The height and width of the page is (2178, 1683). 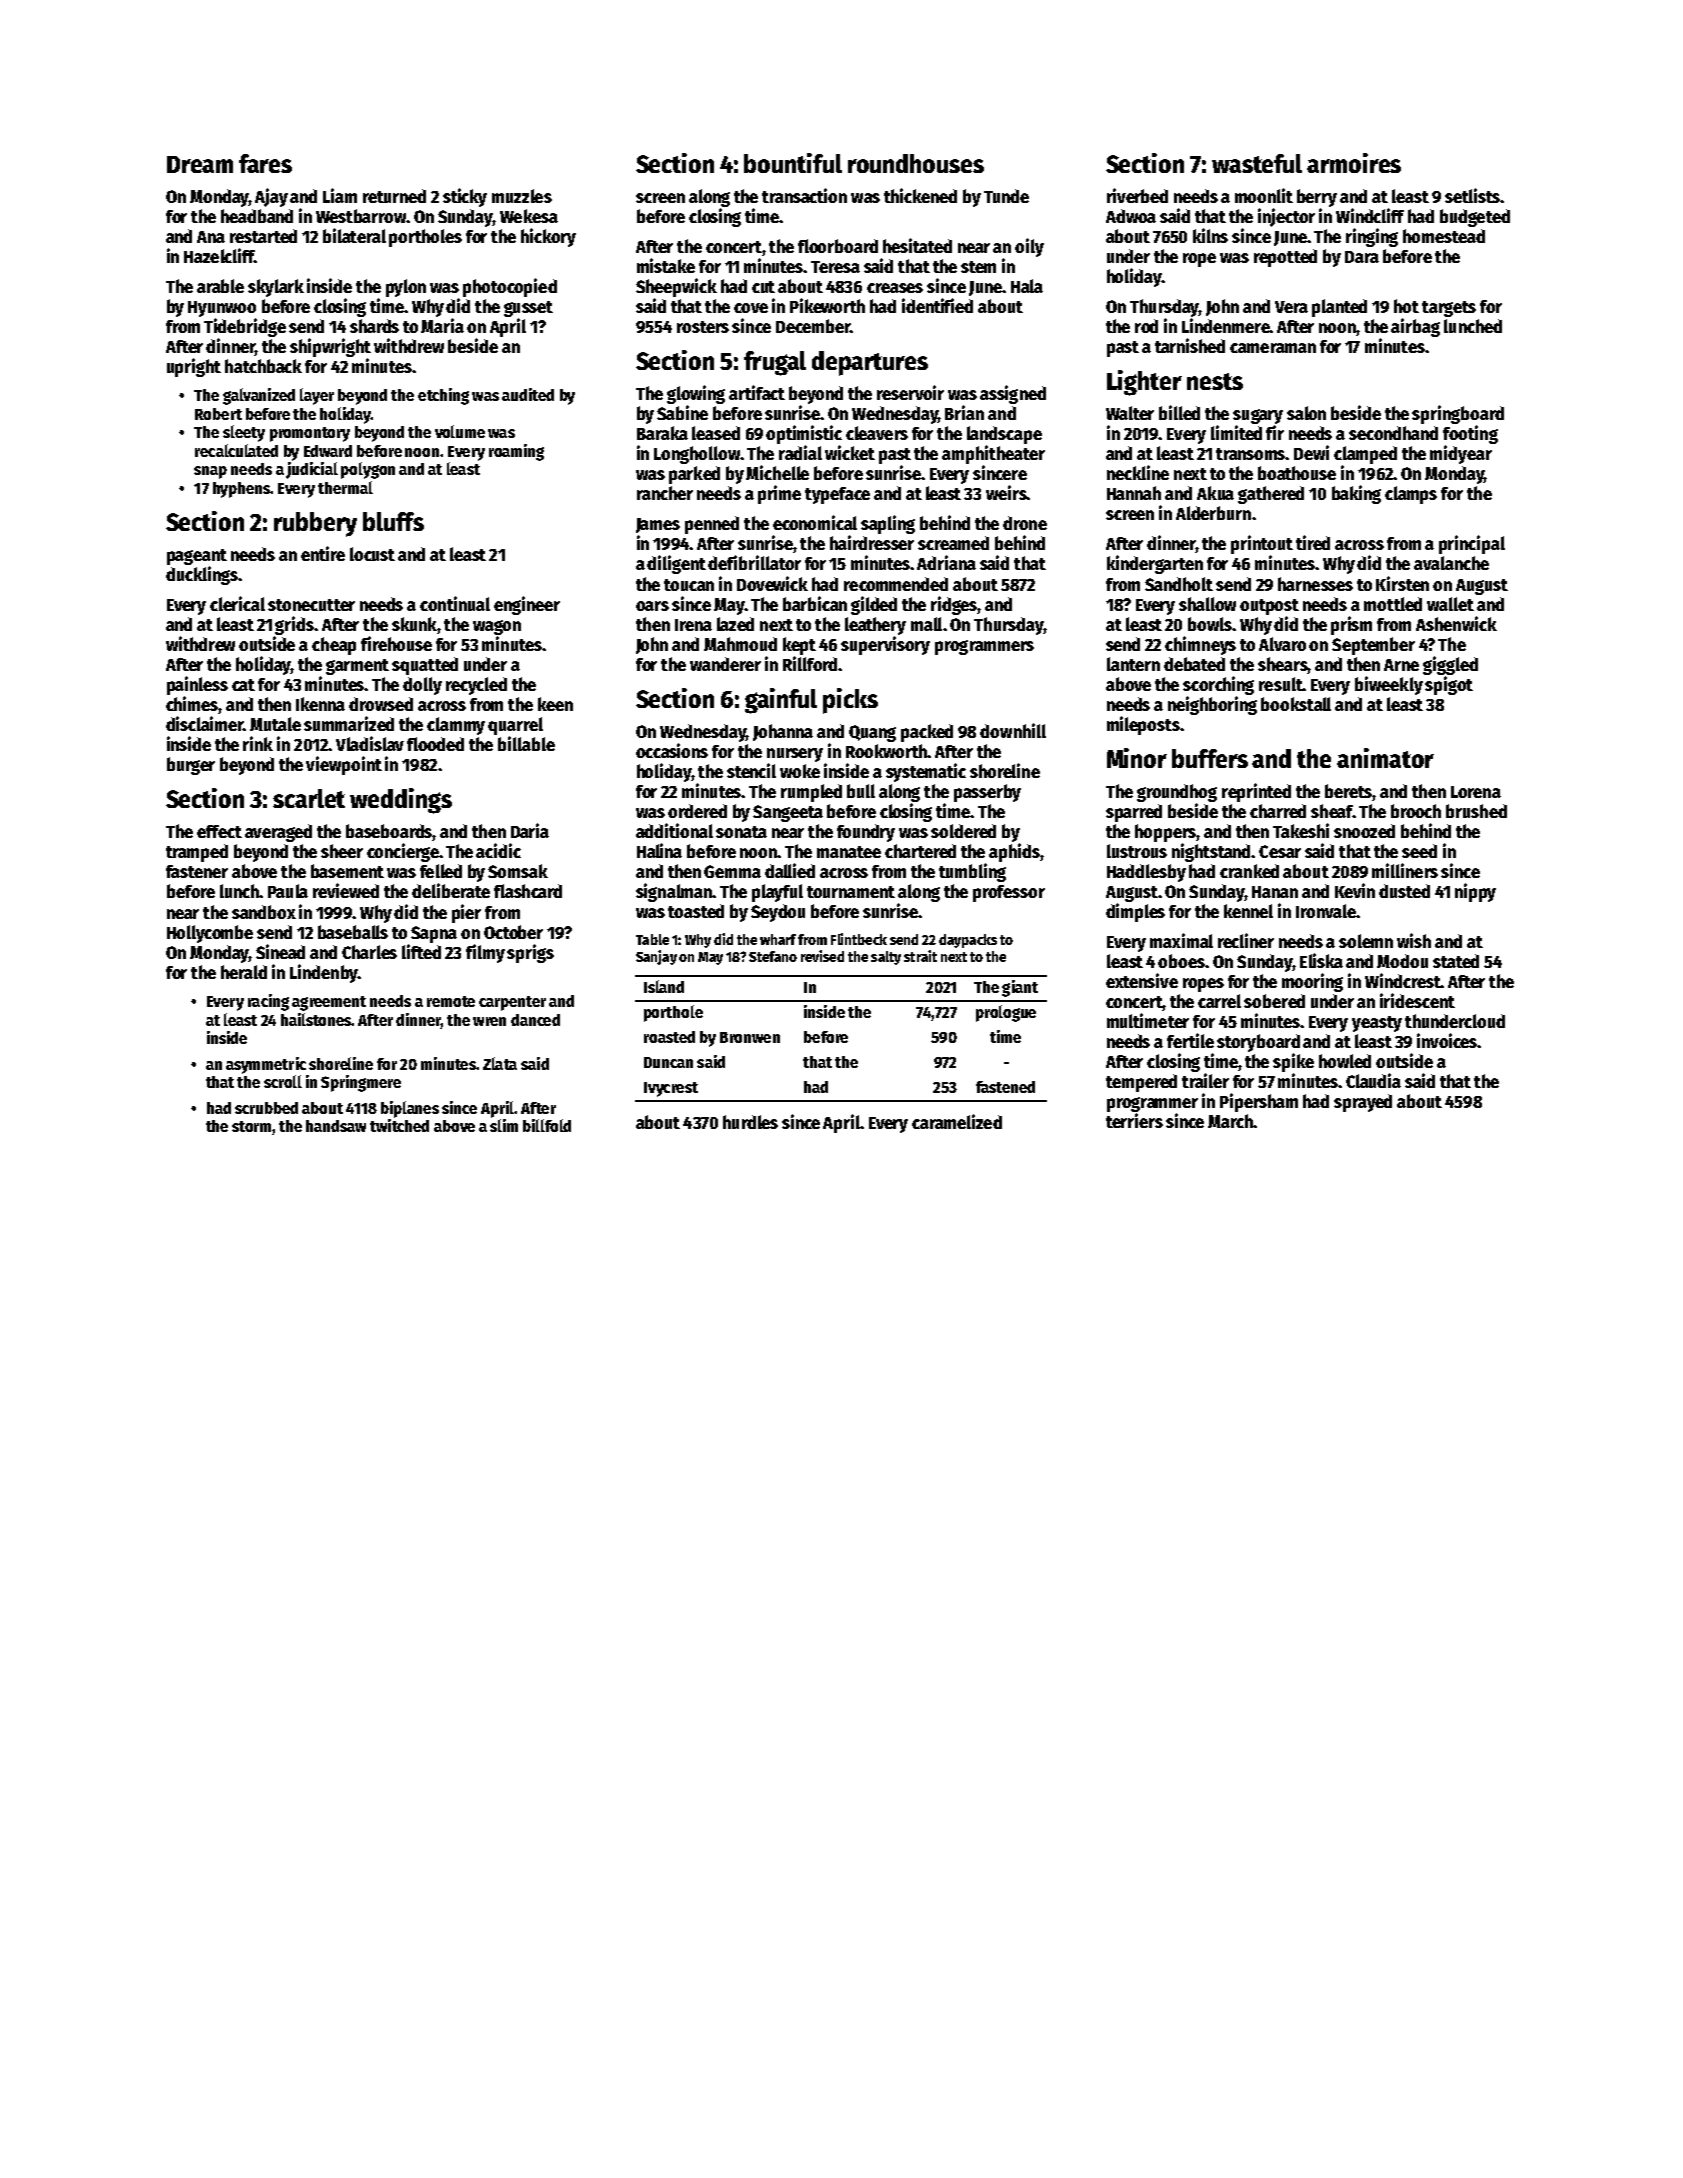 I want to click on drone, so click(x=1025, y=523).
